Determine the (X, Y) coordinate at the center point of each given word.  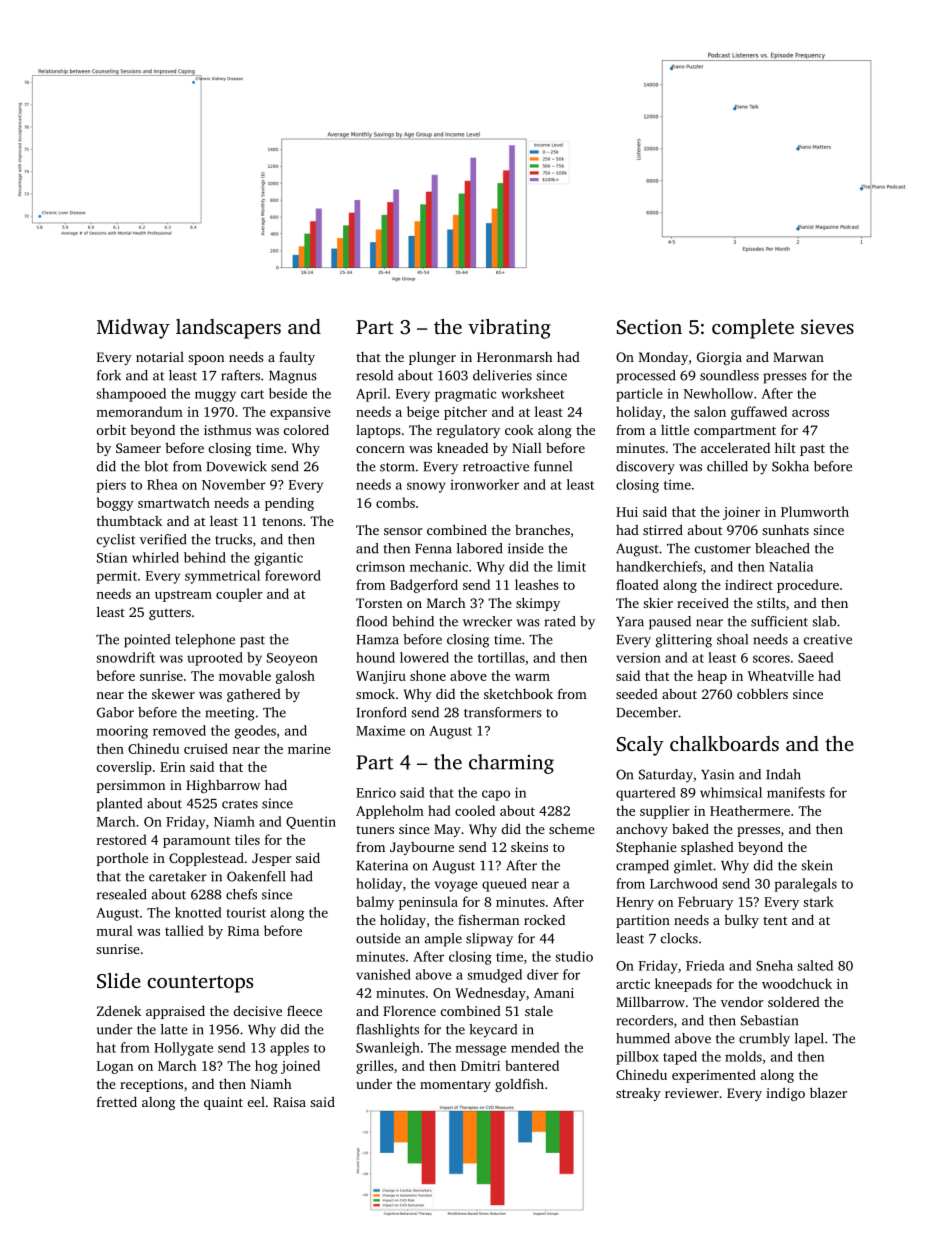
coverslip (124, 768)
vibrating (509, 329)
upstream (183, 596)
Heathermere (750, 810)
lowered (424, 657)
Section (649, 327)
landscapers (228, 329)
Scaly (640, 746)
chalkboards (724, 743)
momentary (455, 1086)
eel (256, 1102)
